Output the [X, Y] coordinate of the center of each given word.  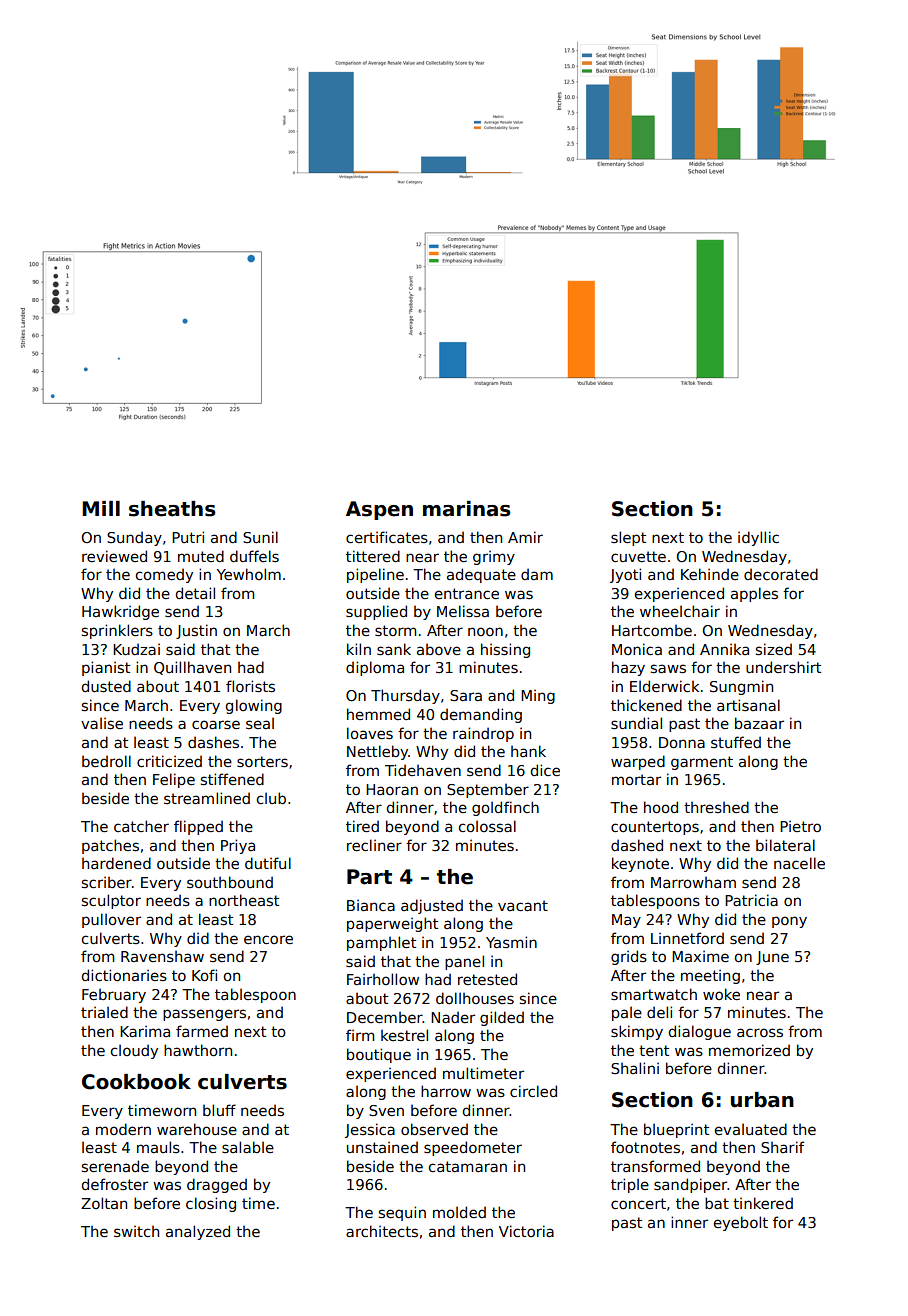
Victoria [526, 1231]
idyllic [758, 538]
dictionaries [124, 975]
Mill [101, 508]
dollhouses [475, 998]
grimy [494, 557]
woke [721, 994]
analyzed [198, 1232]
